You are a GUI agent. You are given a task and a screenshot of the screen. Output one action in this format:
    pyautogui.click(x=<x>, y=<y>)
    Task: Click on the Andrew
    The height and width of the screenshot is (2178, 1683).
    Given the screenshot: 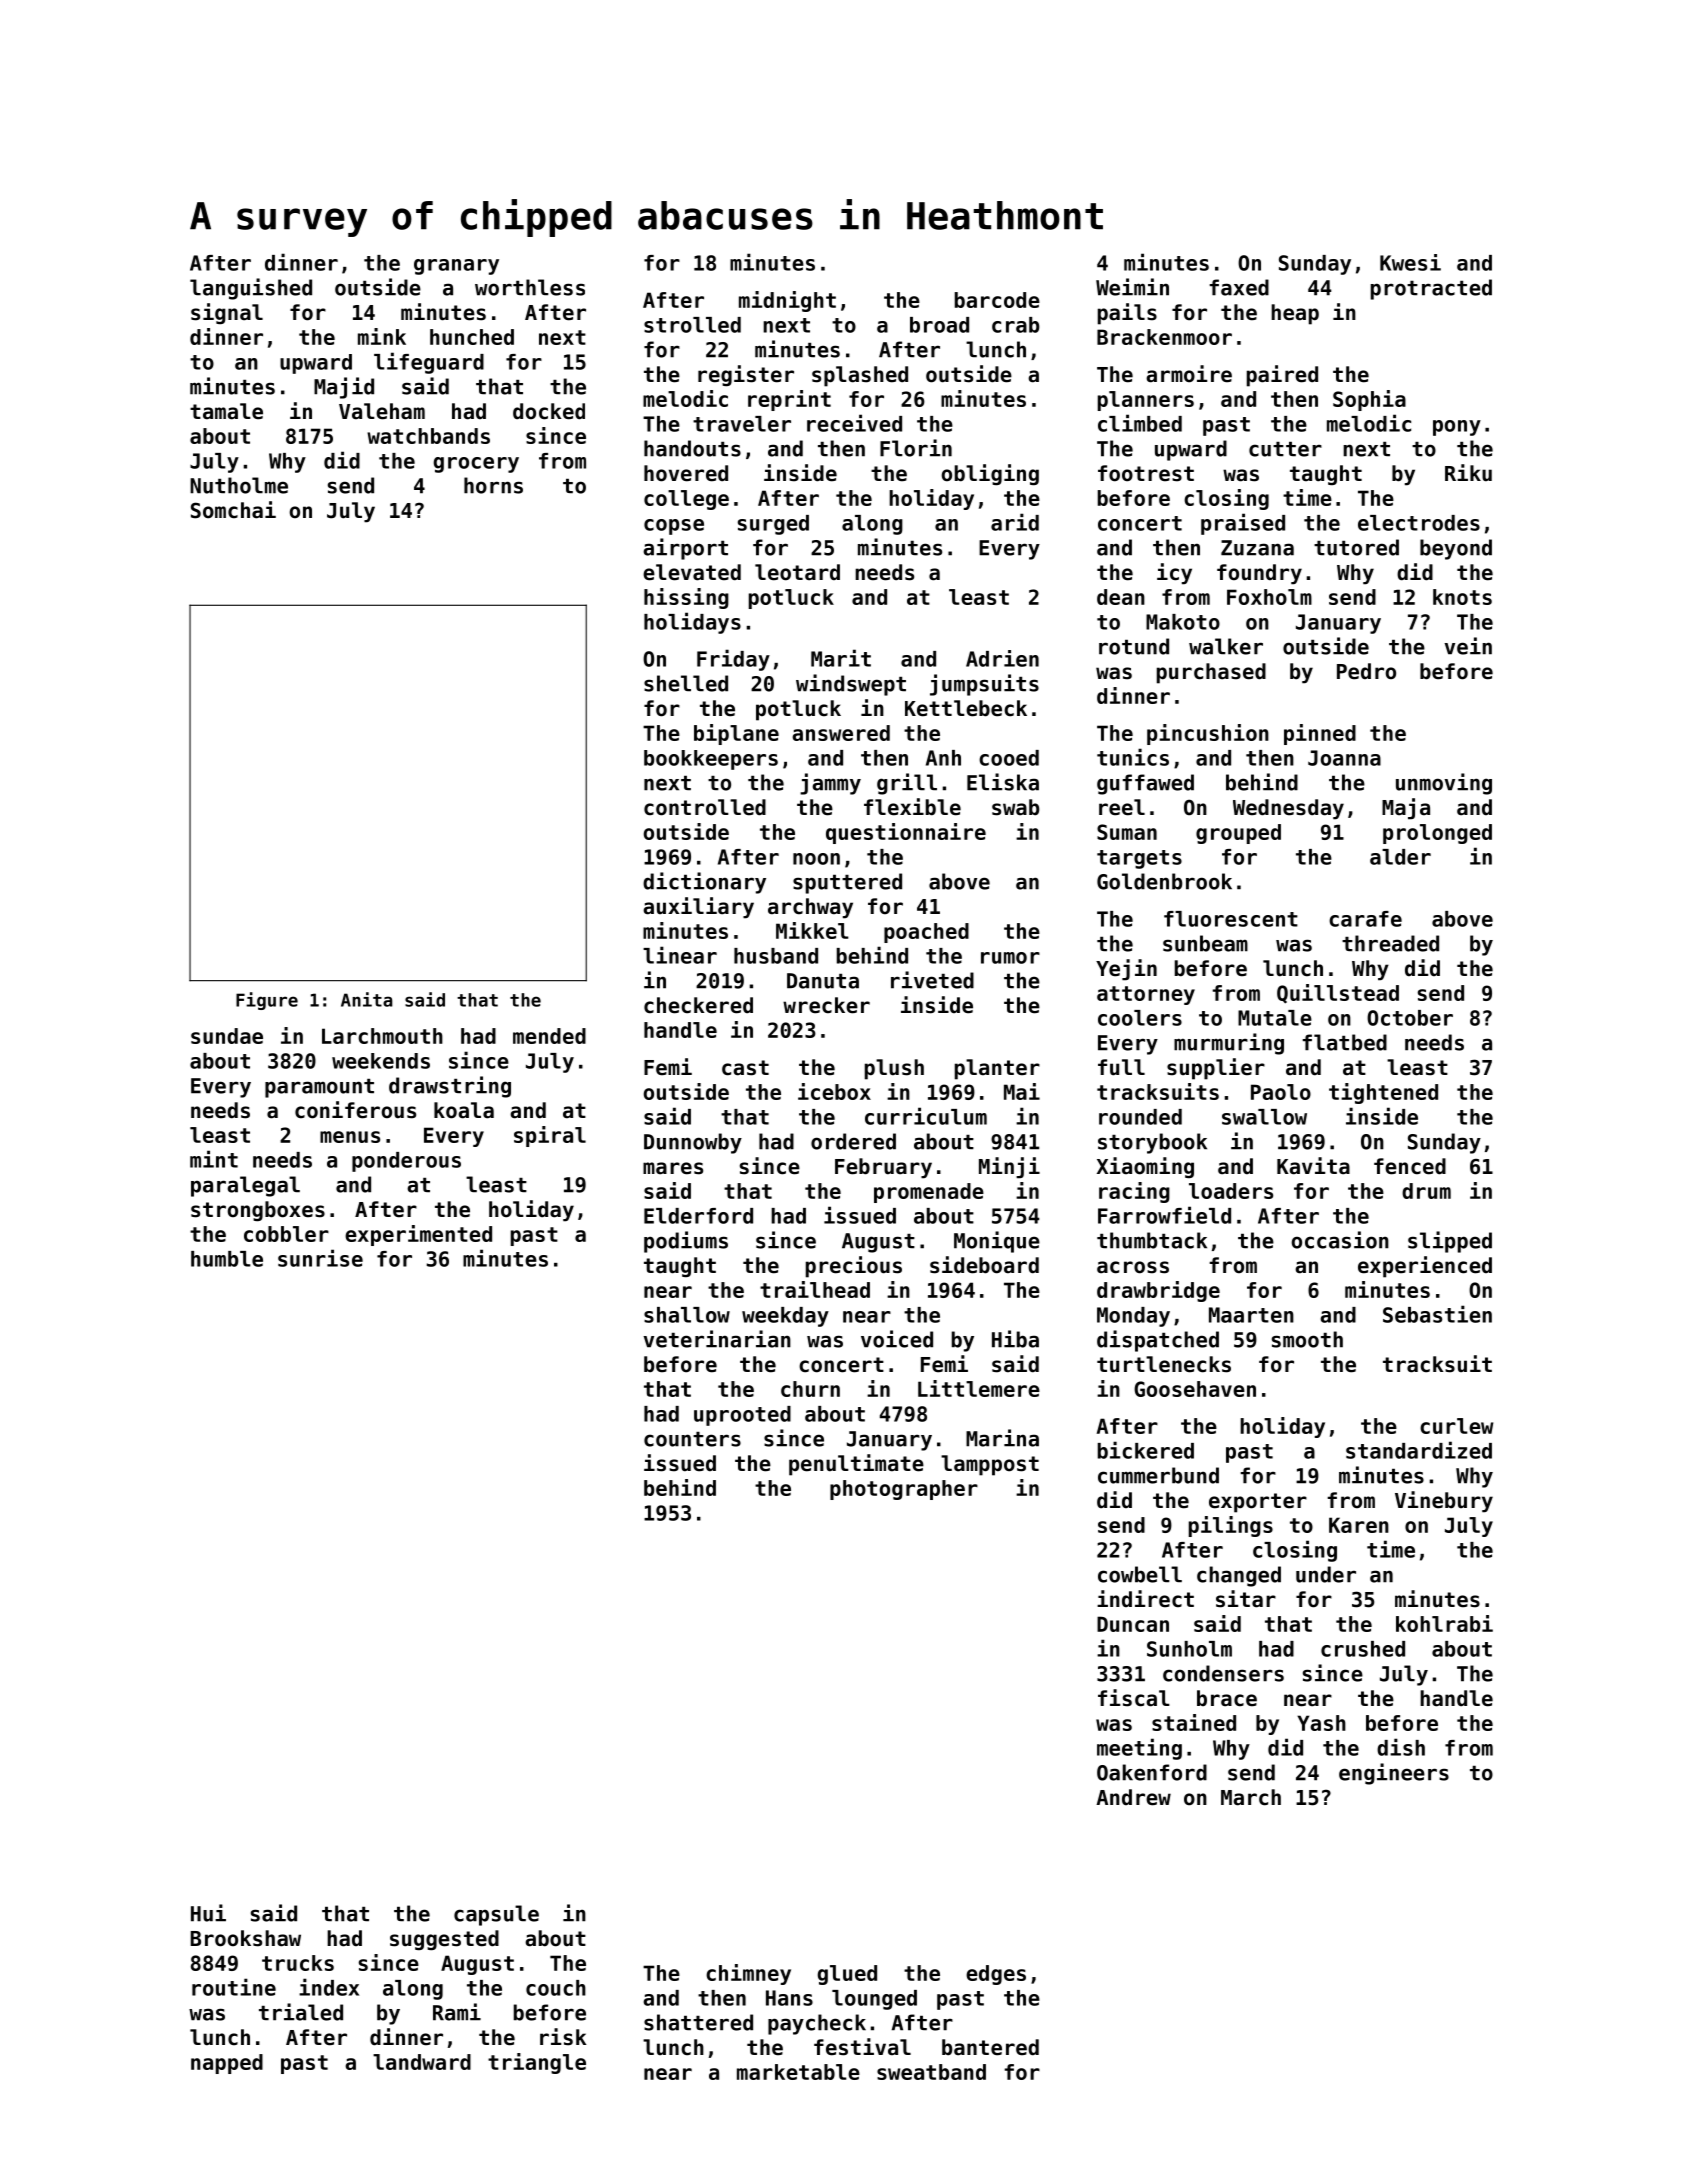 What is the action you would take?
    pyautogui.click(x=1133, y=1797)
